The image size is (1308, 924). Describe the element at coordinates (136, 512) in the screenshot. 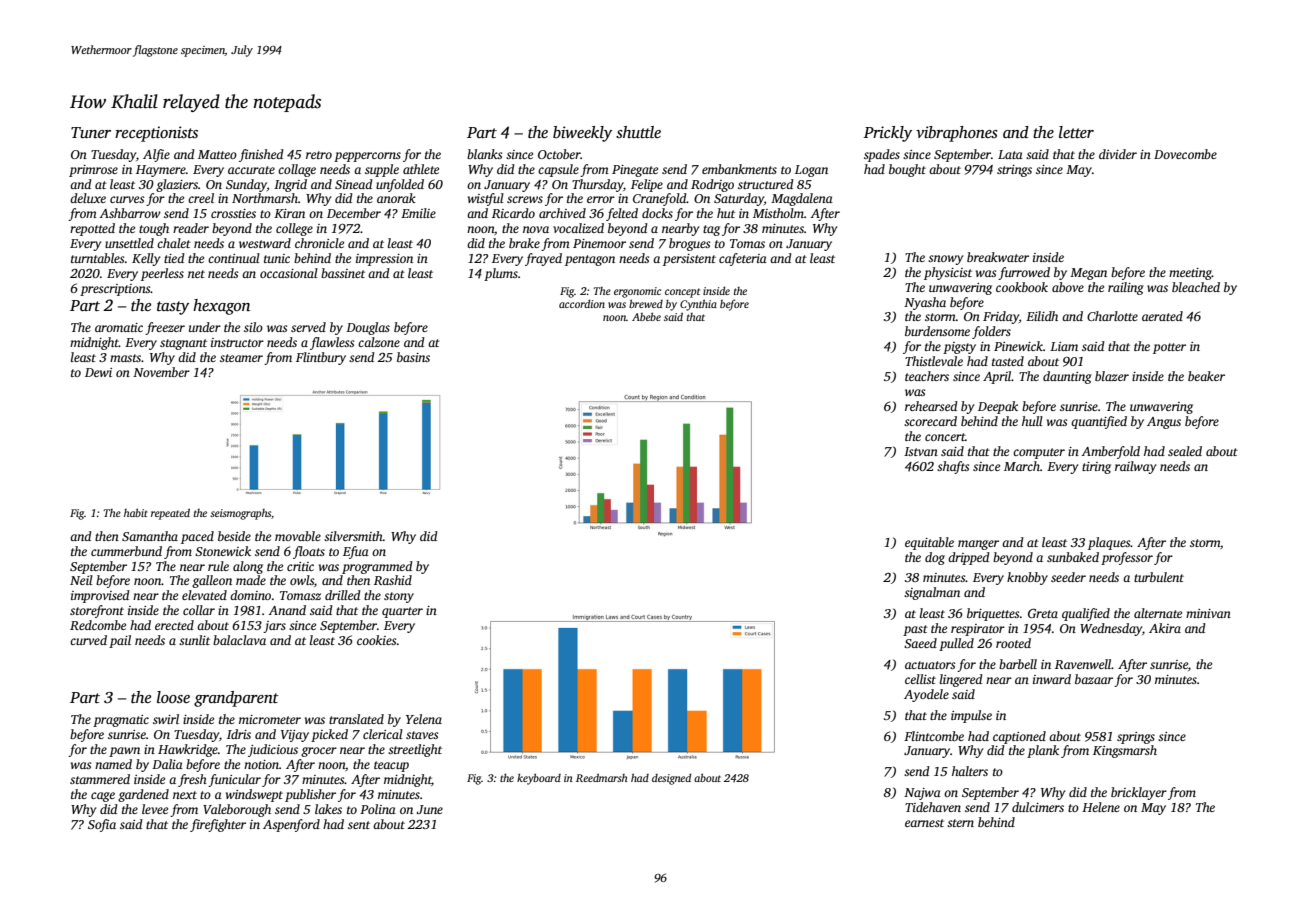

I see `habit` at that location.
